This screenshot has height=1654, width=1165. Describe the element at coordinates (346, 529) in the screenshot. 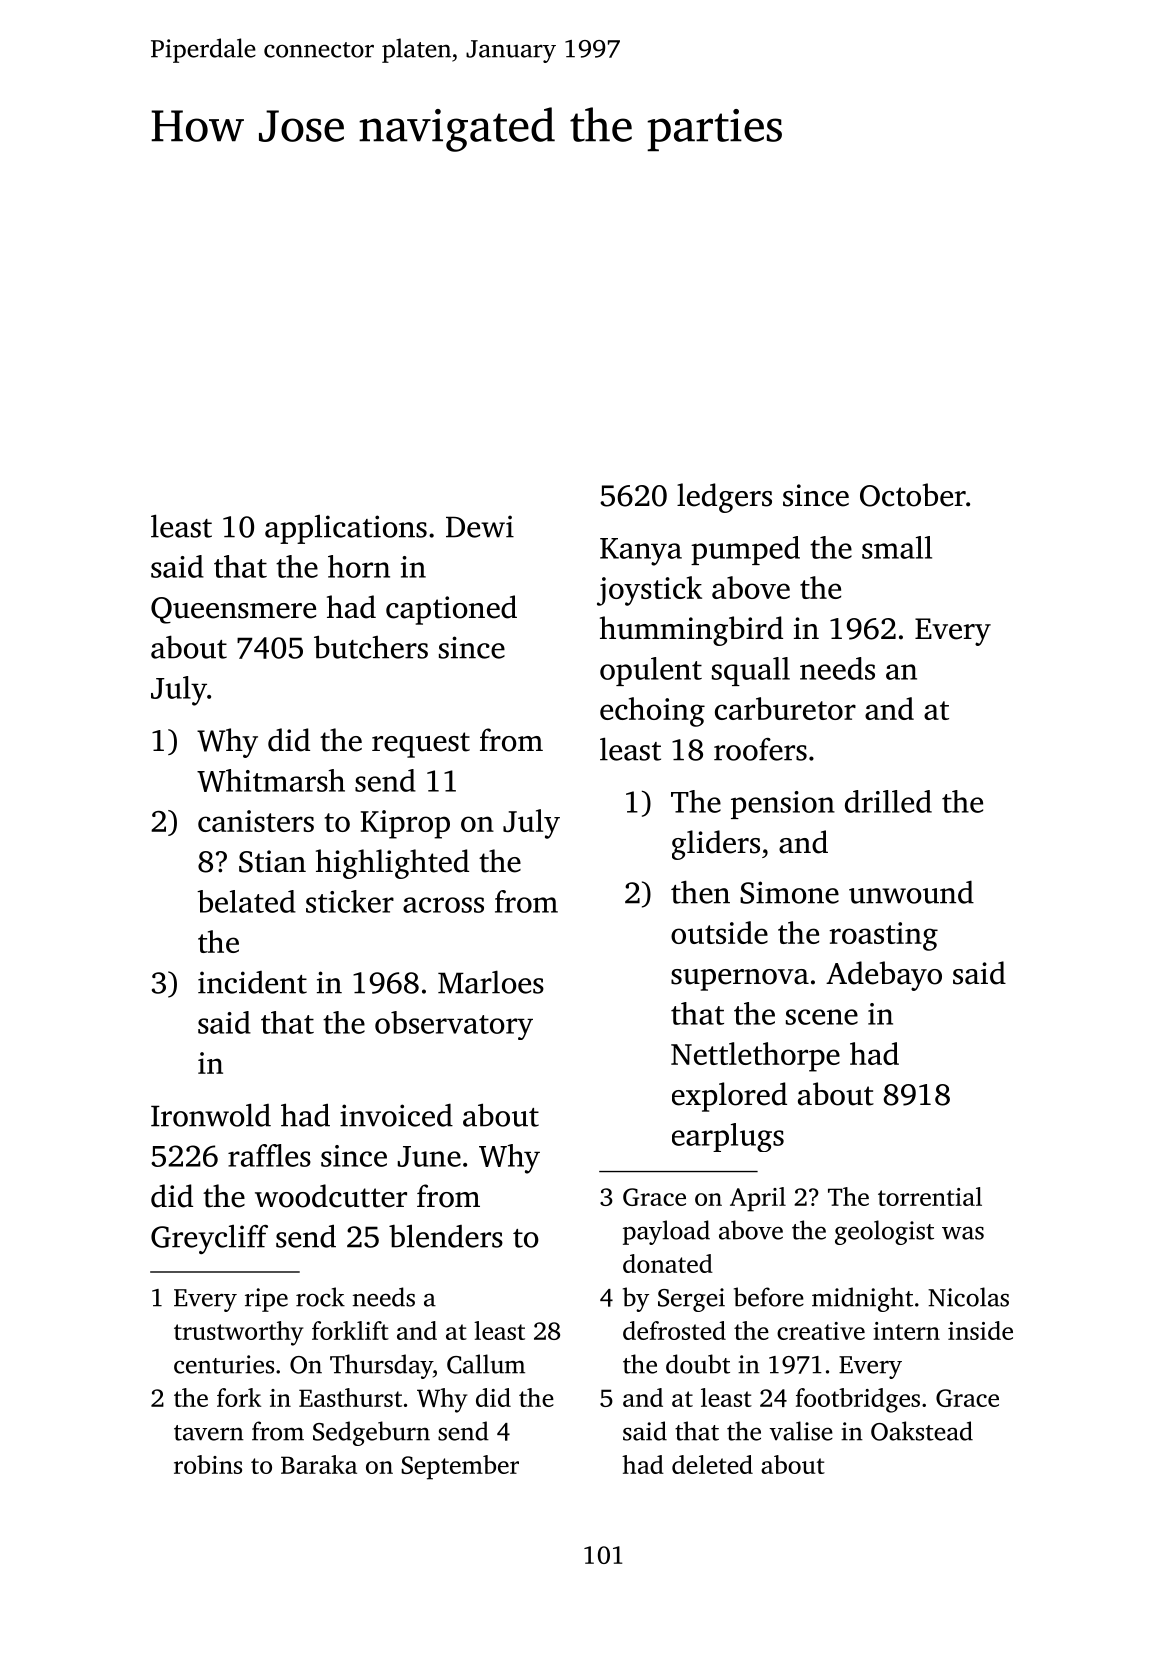

I see `applications` at that location.
